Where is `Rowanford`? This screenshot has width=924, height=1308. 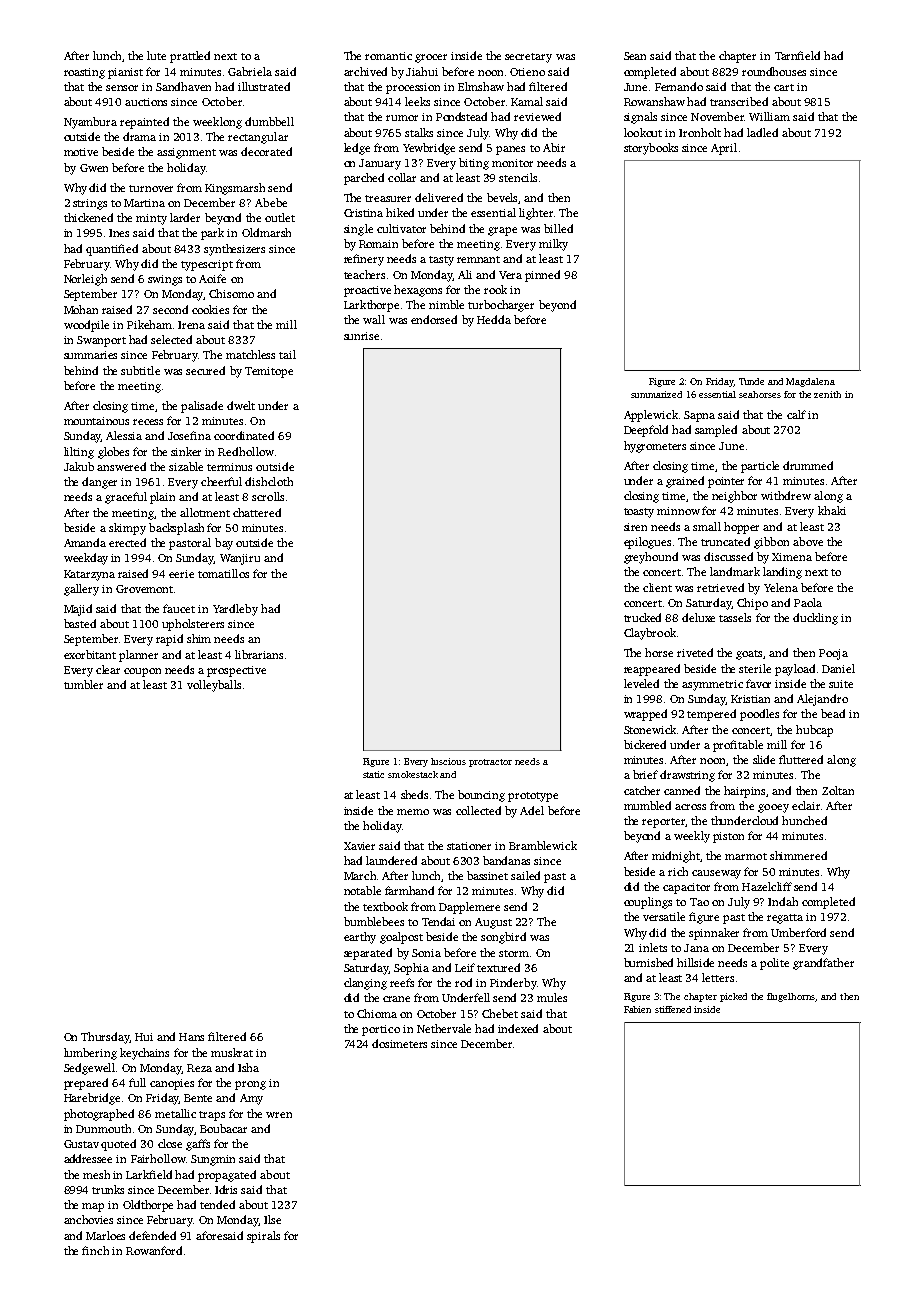
Rowanford is located at coordinates (154, 1250).
